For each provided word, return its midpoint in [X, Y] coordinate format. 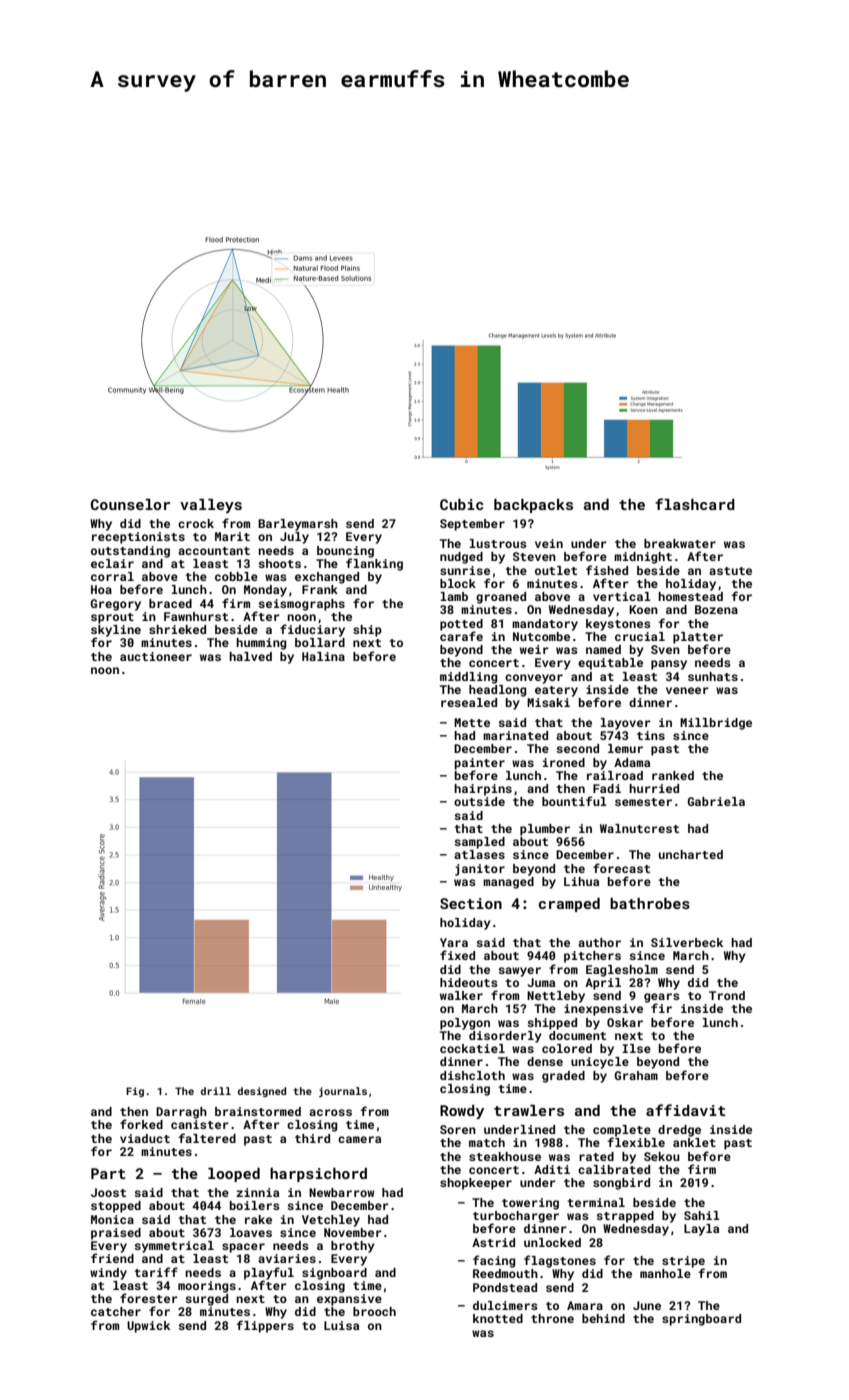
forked [141, 1124]
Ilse [636, 1048]
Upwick [148, 1327]
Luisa [341, 1325]
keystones [618, 625]
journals [343, 1092]
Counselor [130, 504]
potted [461, 625]
